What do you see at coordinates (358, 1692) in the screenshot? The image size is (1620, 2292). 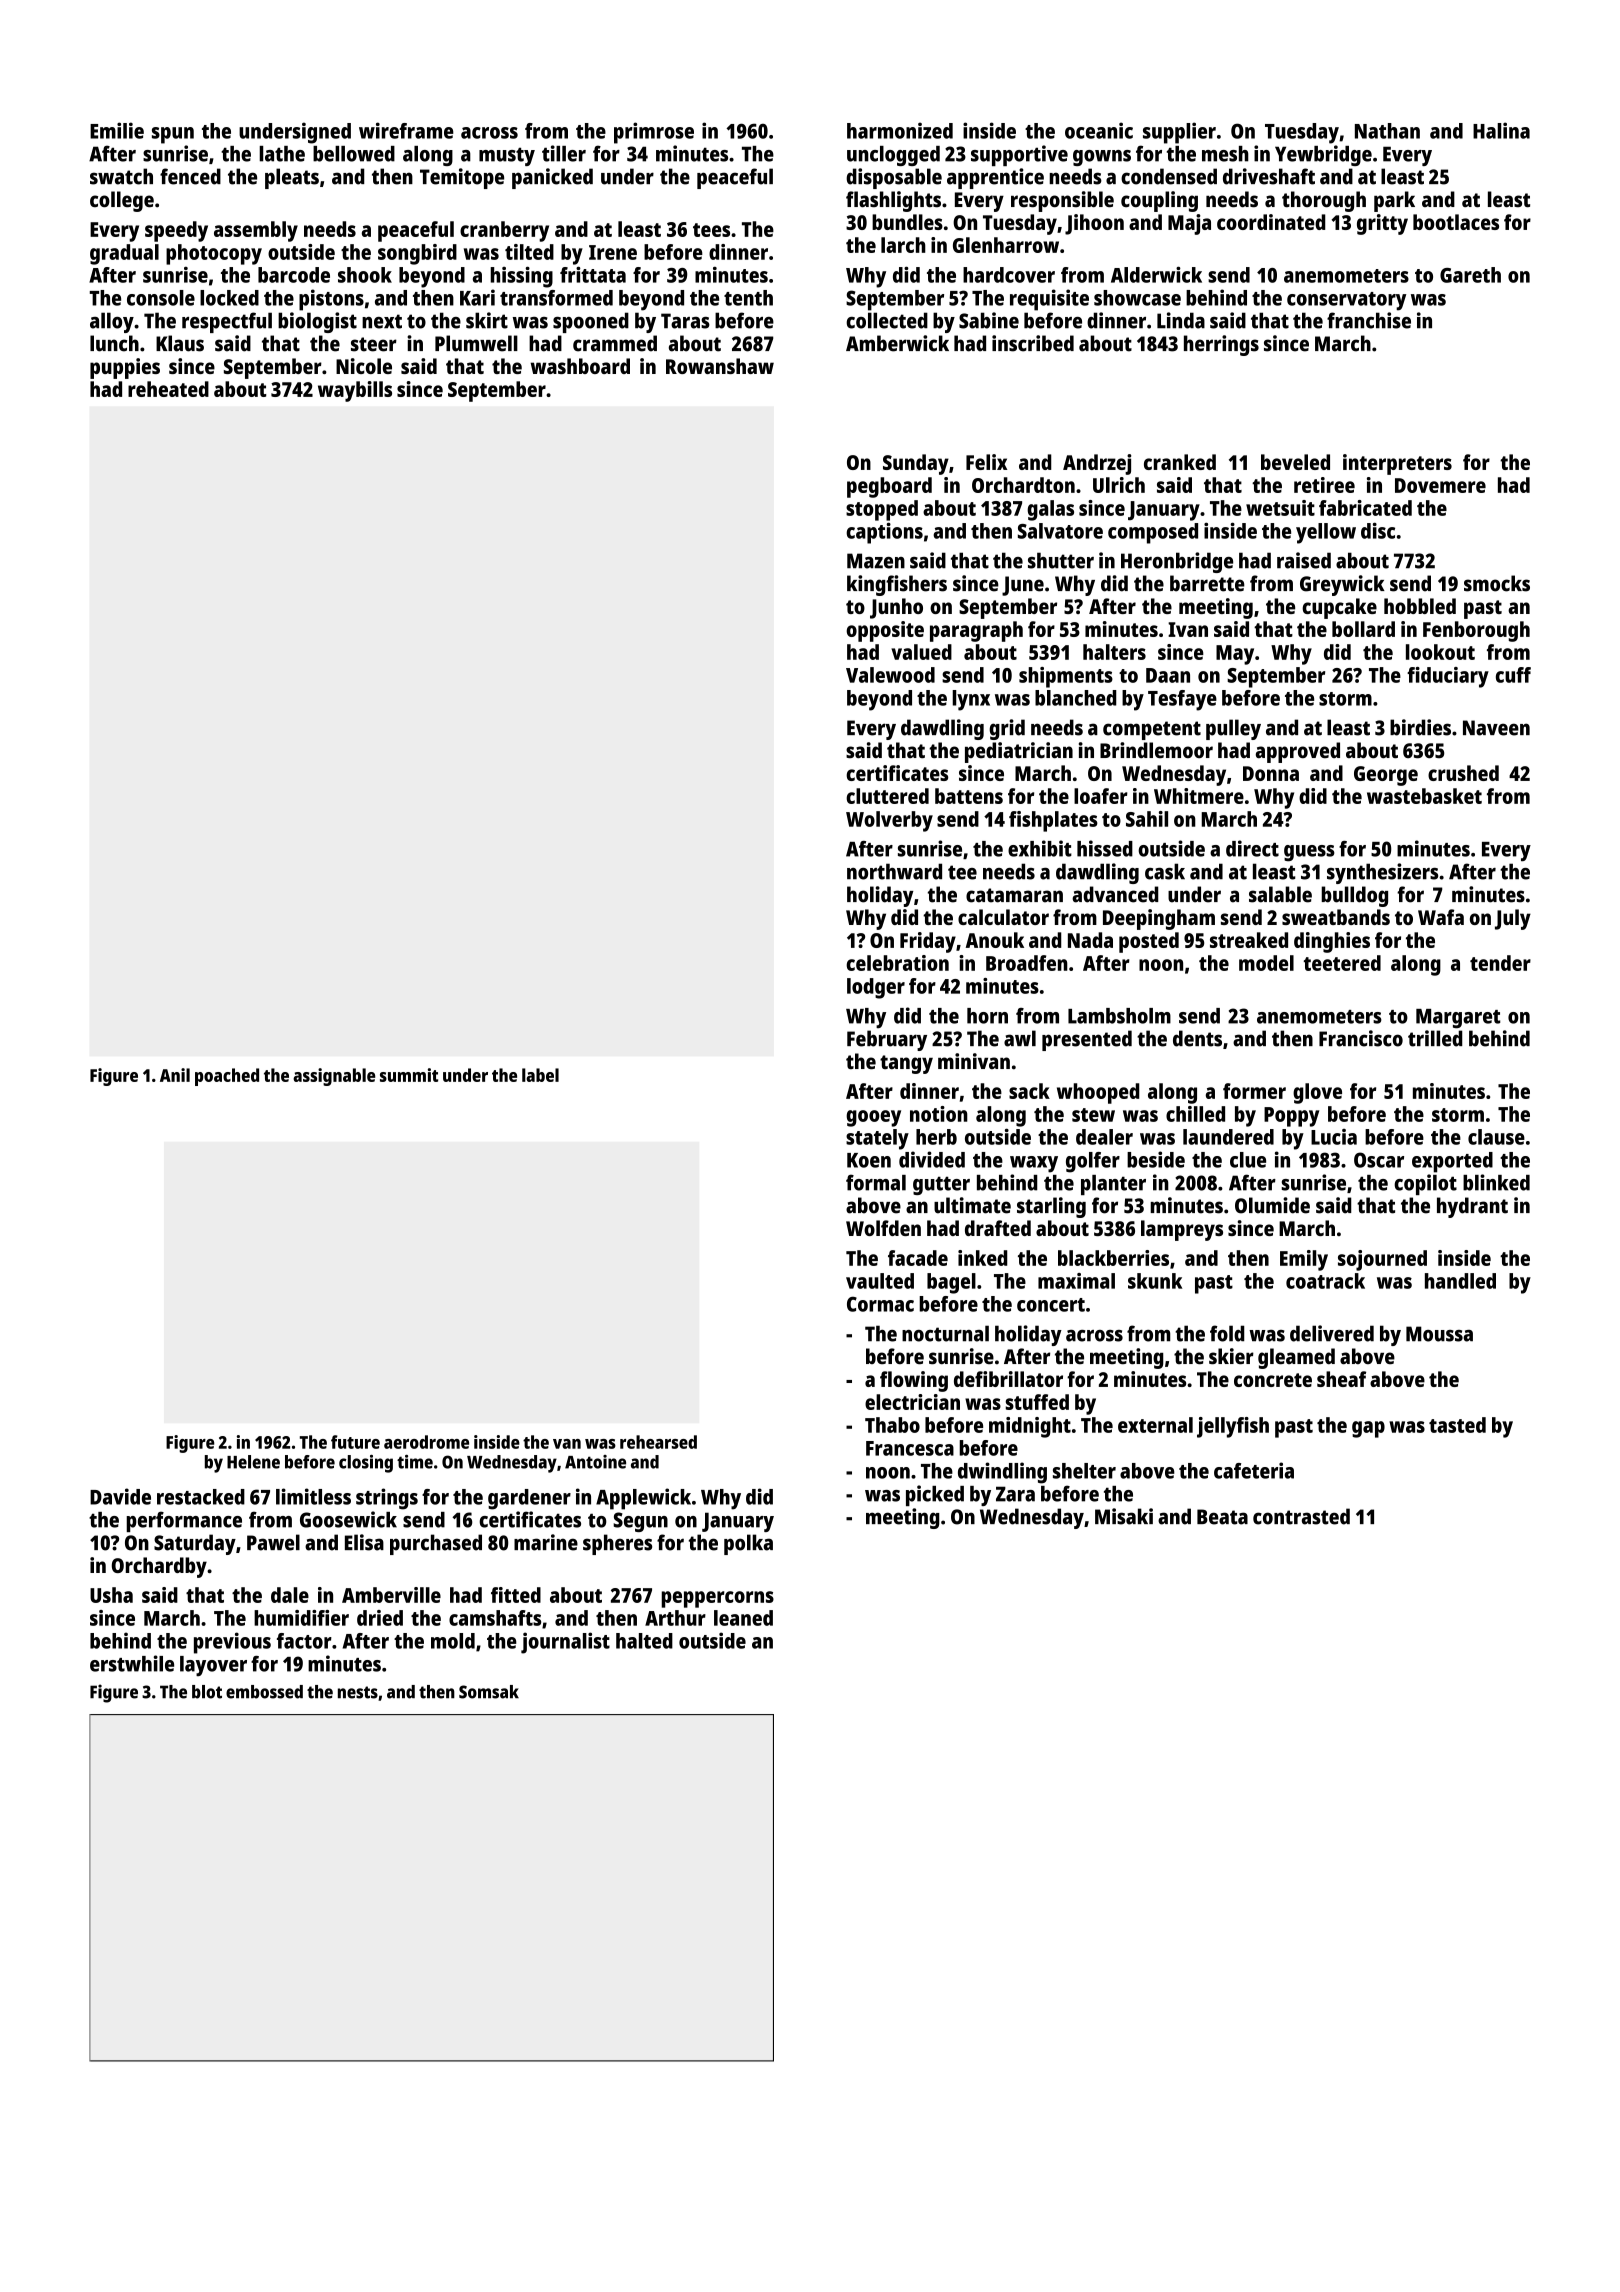 I see `nests` at bounding box center [358, 1692].
